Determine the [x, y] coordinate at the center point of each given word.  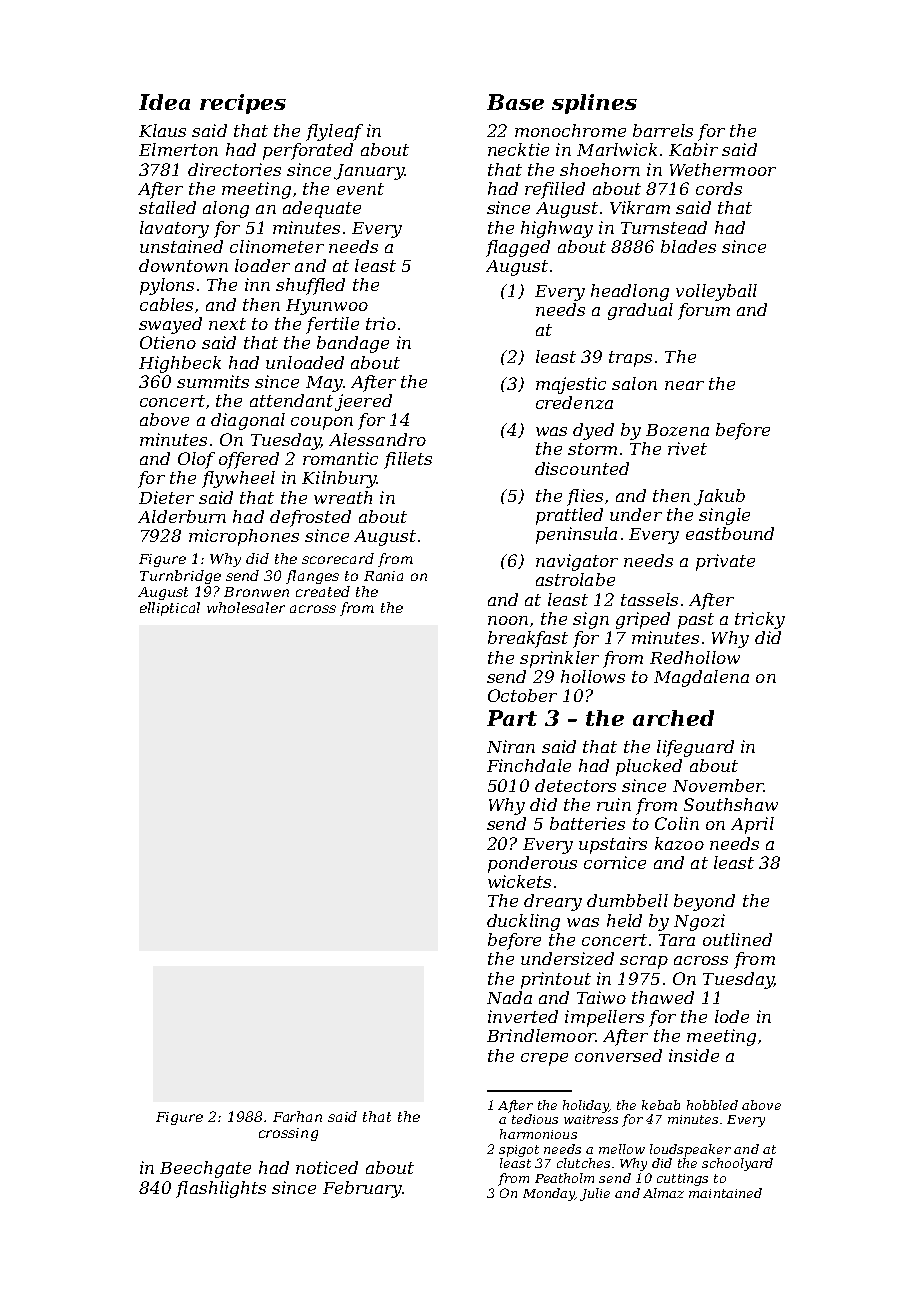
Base [515, 102]
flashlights [221, 1189]
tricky [760, 620]
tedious [535, 1119]
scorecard [338, 558]
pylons [167, 286]
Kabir [693, 149]
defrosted [310, 518]
